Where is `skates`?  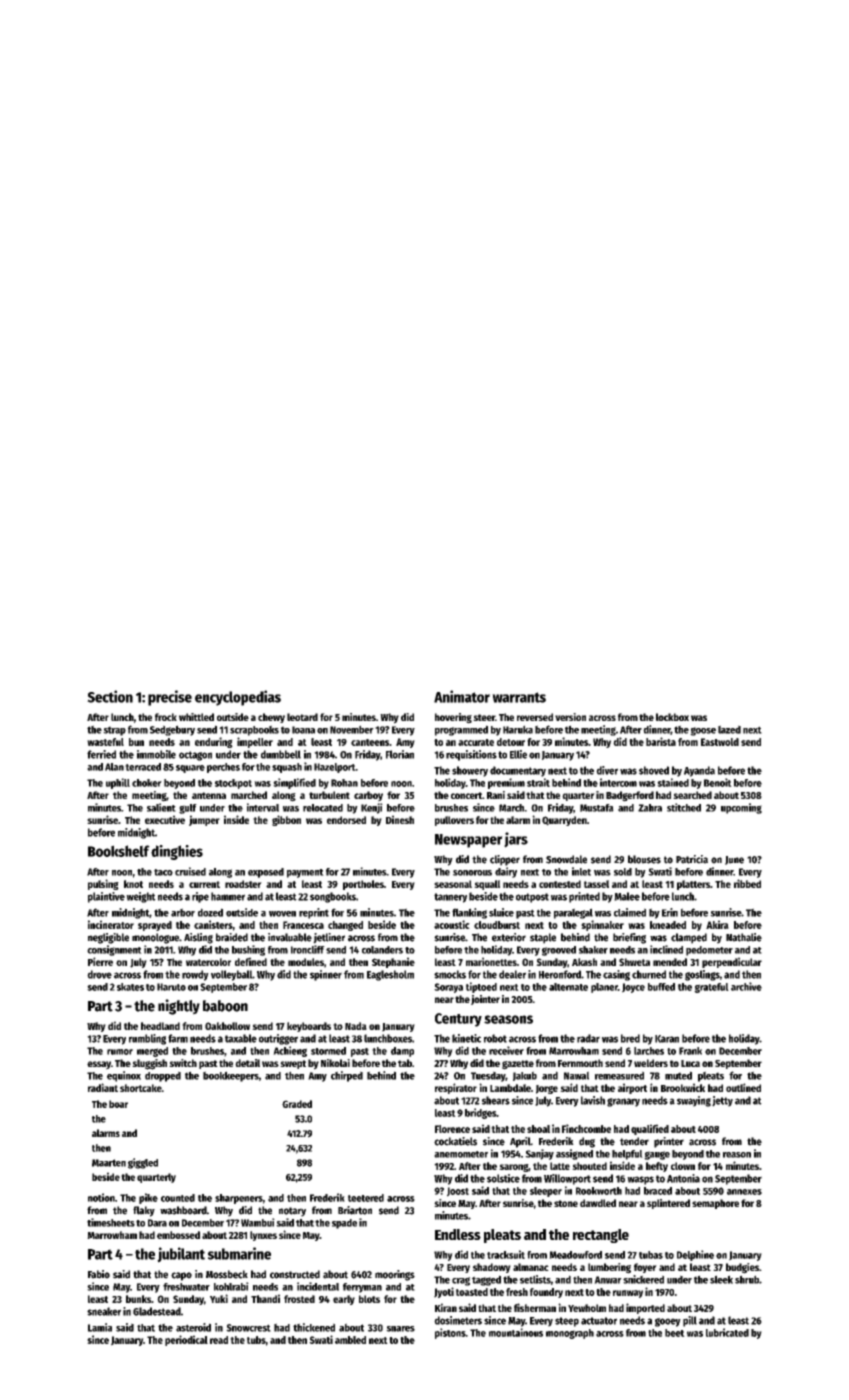
skates is located at coordinates (130, 987).
